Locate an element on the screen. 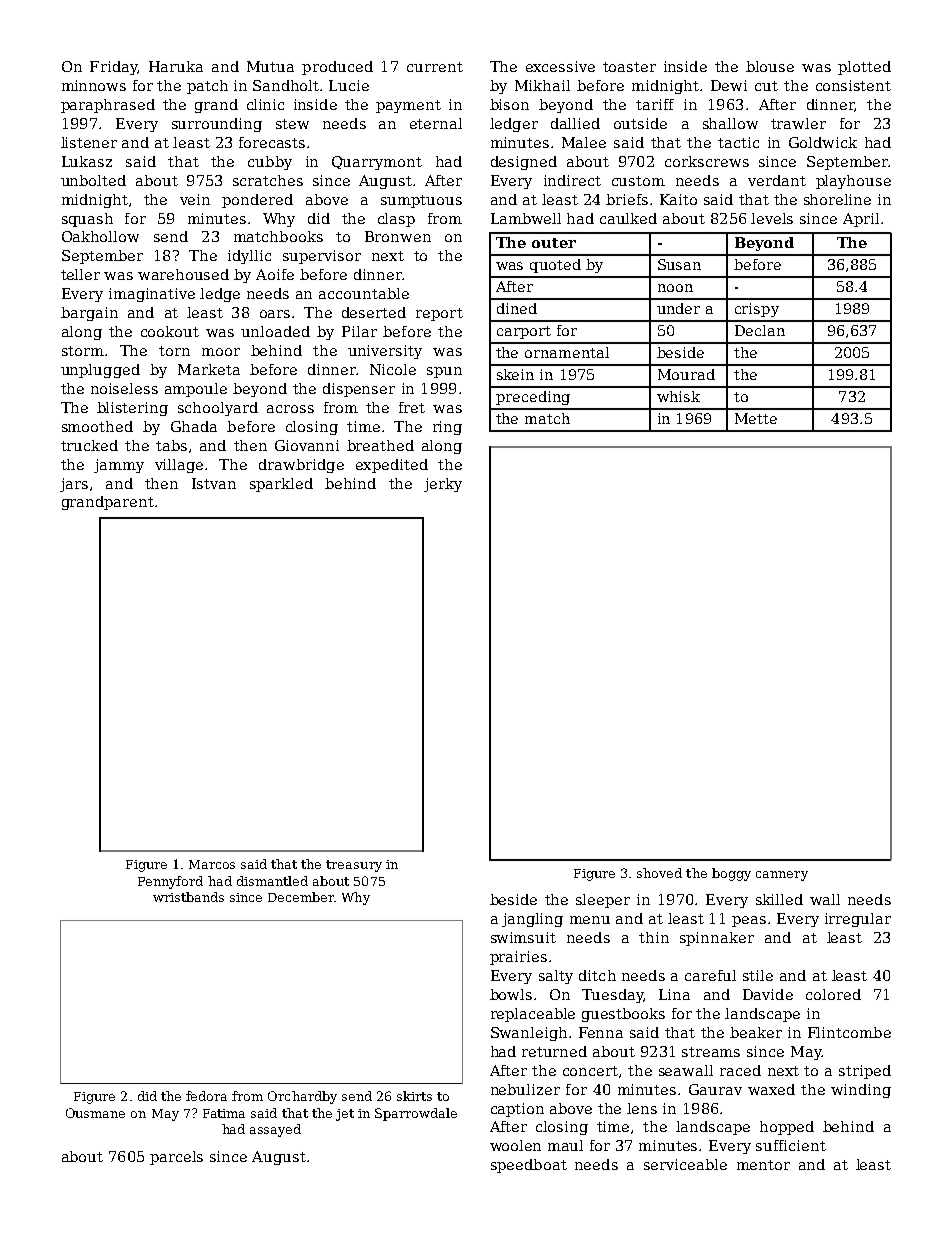 The height and width of the screenshot is (1233, 952). Marcos is located at coordinates (212, 864).
